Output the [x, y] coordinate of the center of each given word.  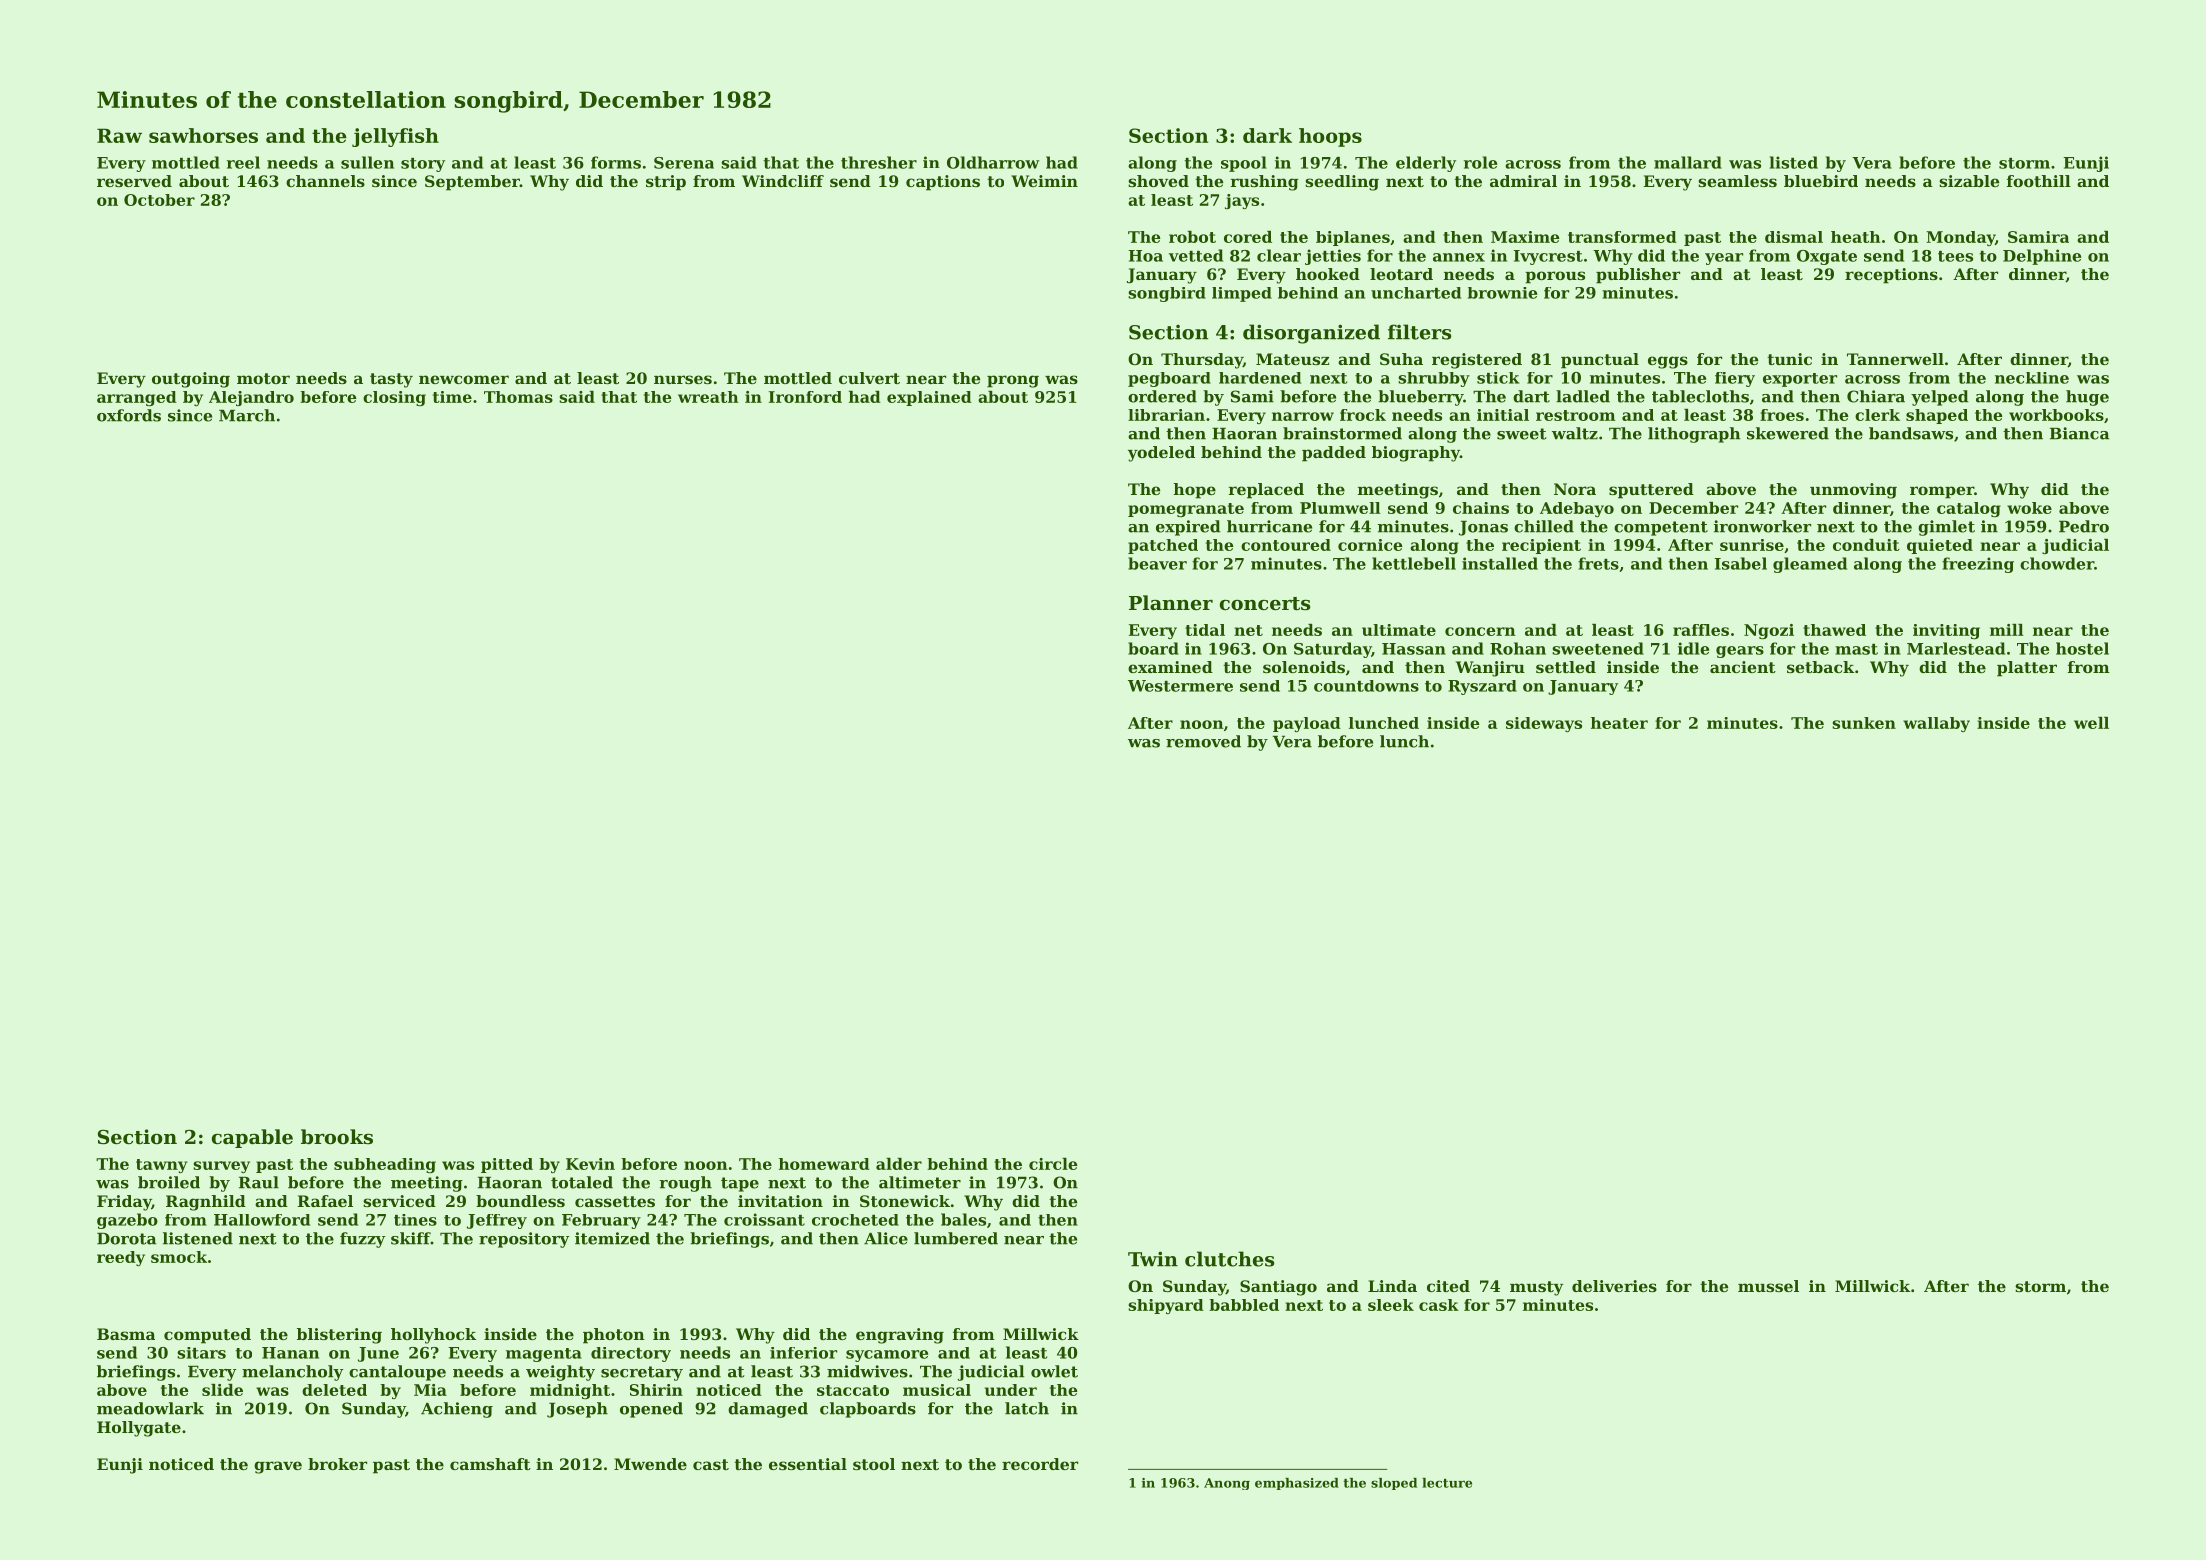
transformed [1622, 237]
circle [1053, 1164]
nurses [683, 379]
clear [1279, 255]
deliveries [1614, 1286]
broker [337, 1464]
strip [666, 183]
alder [899, 1164]
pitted [507, 1165]
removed [1203, 741]
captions [943, 183]
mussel [1768, 1286]
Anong [1227, 1484]
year [1724, 259]
